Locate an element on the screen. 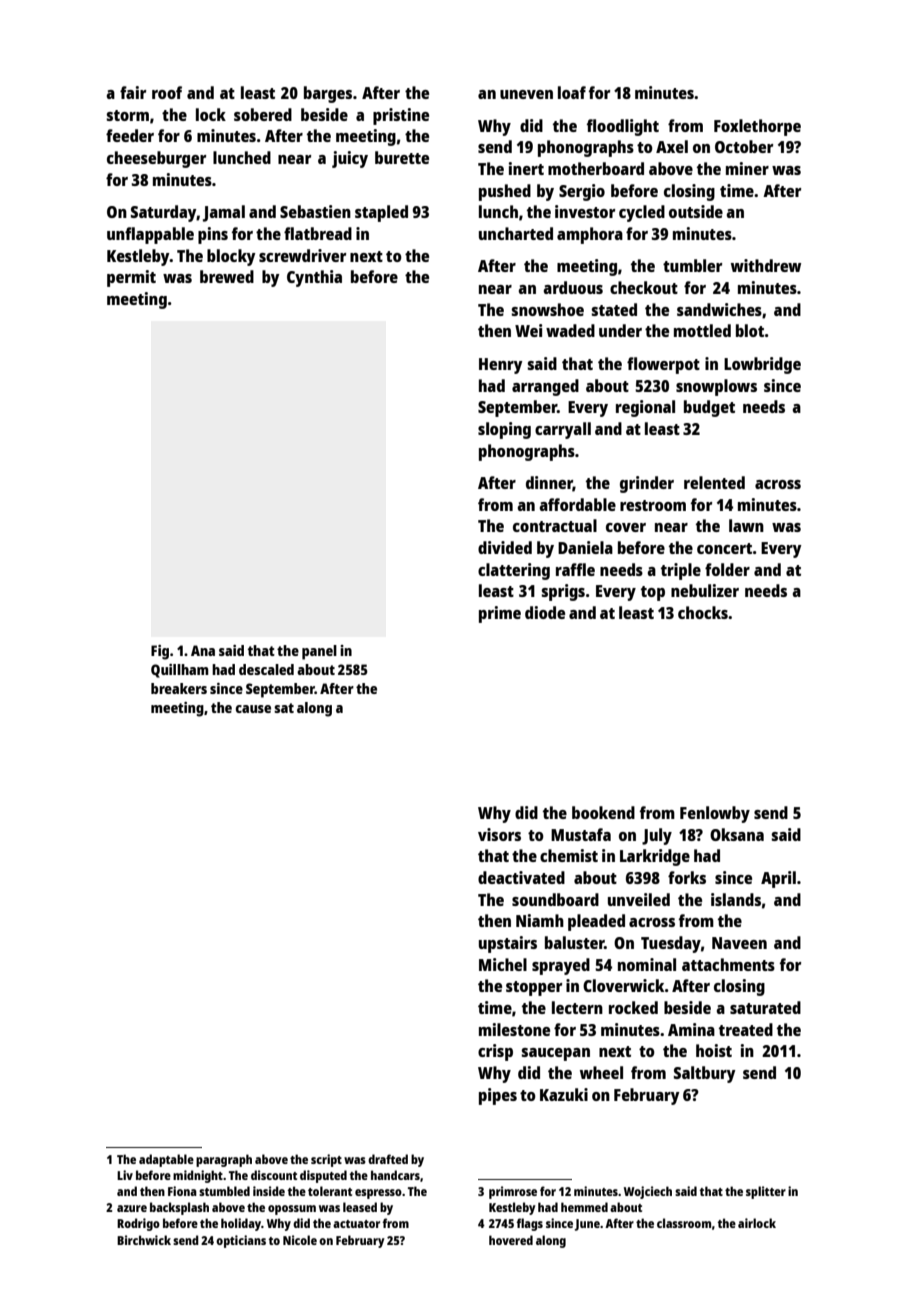 This screenshot has height=1316, width=908. cause is located at coordinates (253, 709).
